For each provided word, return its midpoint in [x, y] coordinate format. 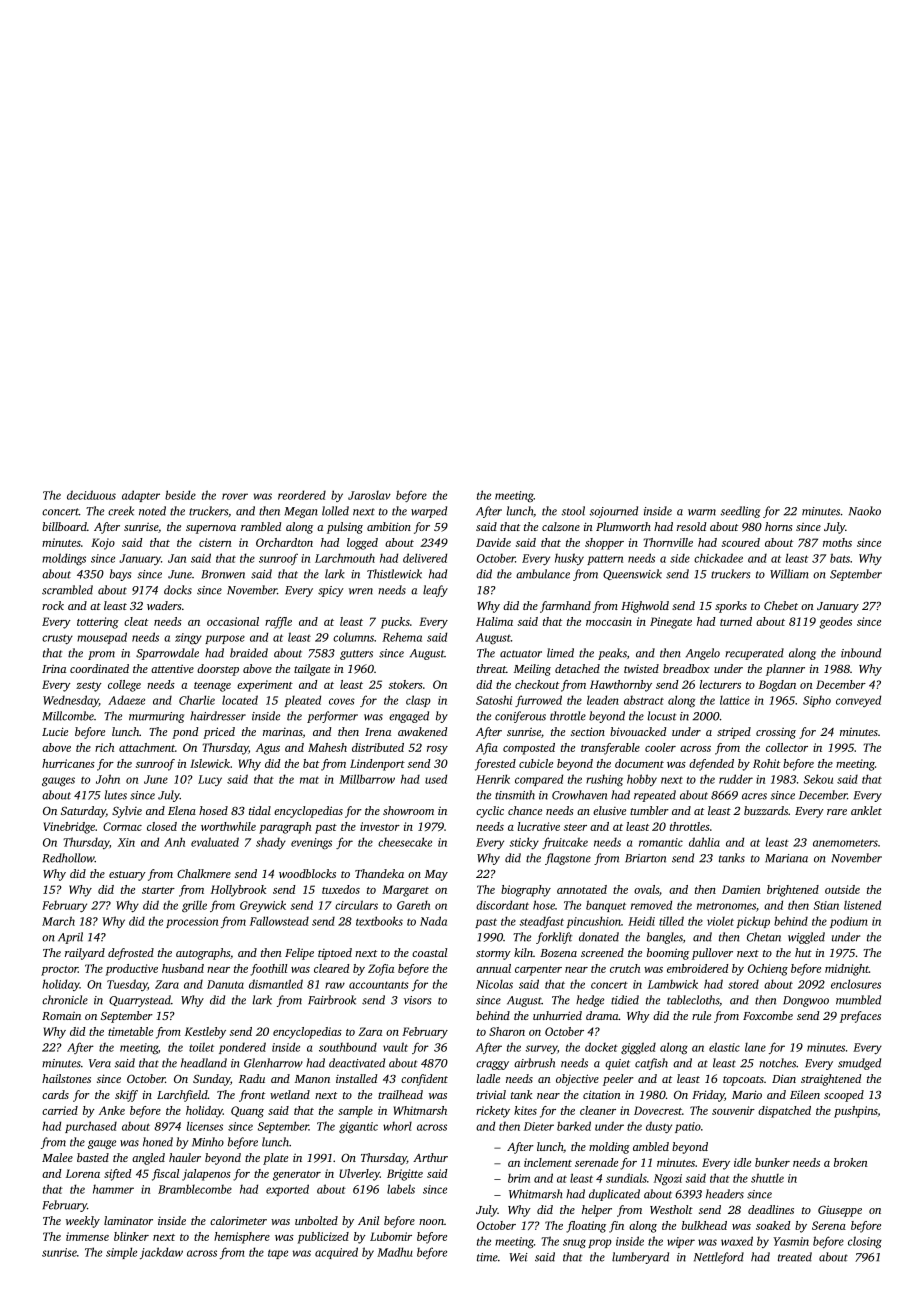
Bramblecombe [195, 1189]
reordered [302, 495]
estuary [127, 876]
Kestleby [205, 1033]
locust [662, 716]
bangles [665, 938]
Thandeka [379, 873]
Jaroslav [369, 495]
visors [417, 1000]
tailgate [312, 670]
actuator [521, 654]
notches [777, 1063]
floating [586, 1227]
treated [795, 1257]
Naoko [865, 511]
